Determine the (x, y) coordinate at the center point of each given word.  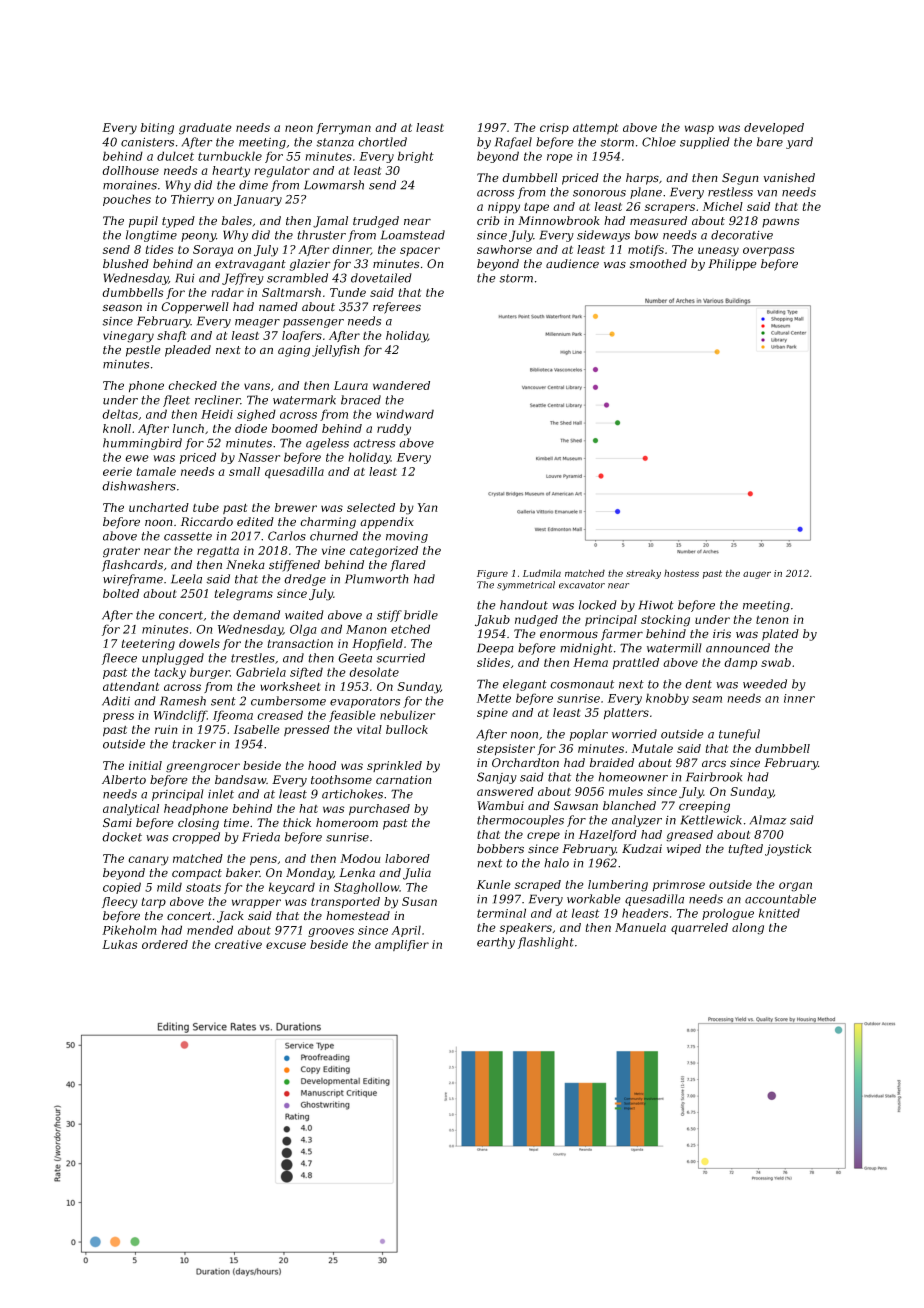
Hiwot (656, 605)
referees (397, 308)
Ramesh (183, 701)
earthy (496, 943)
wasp (699, 130)
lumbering (618, 886)
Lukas (120, 944)
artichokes (352, 794)
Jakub (492, 621)
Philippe (732, 265)
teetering (148, 645)
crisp (554, 128)
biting (157, 129)
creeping (704, 807)
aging (294, 351)
